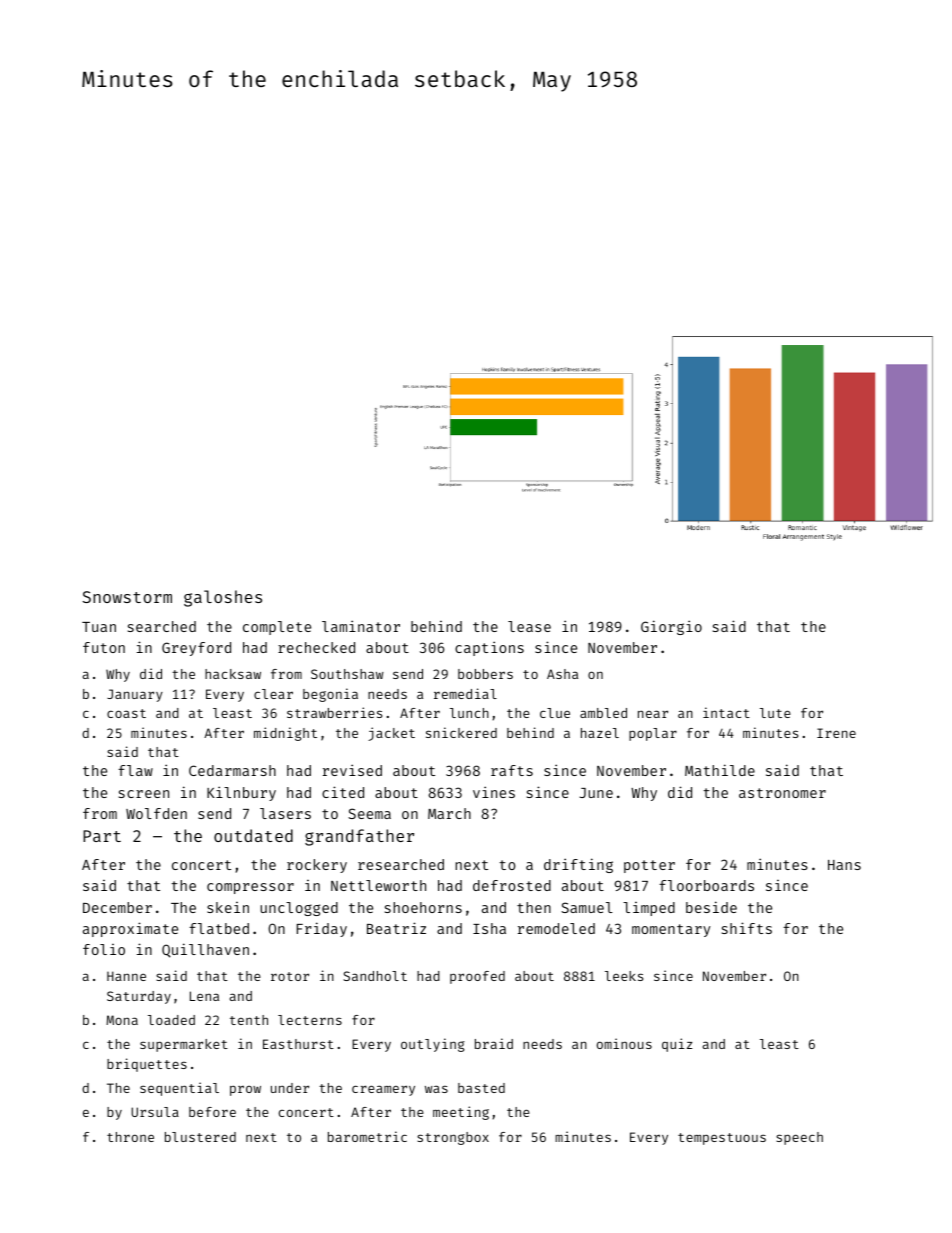 The image size is (952, 1233). Describe the element at coordinates (799, 1138) in the page. I see `speech` at that location.
